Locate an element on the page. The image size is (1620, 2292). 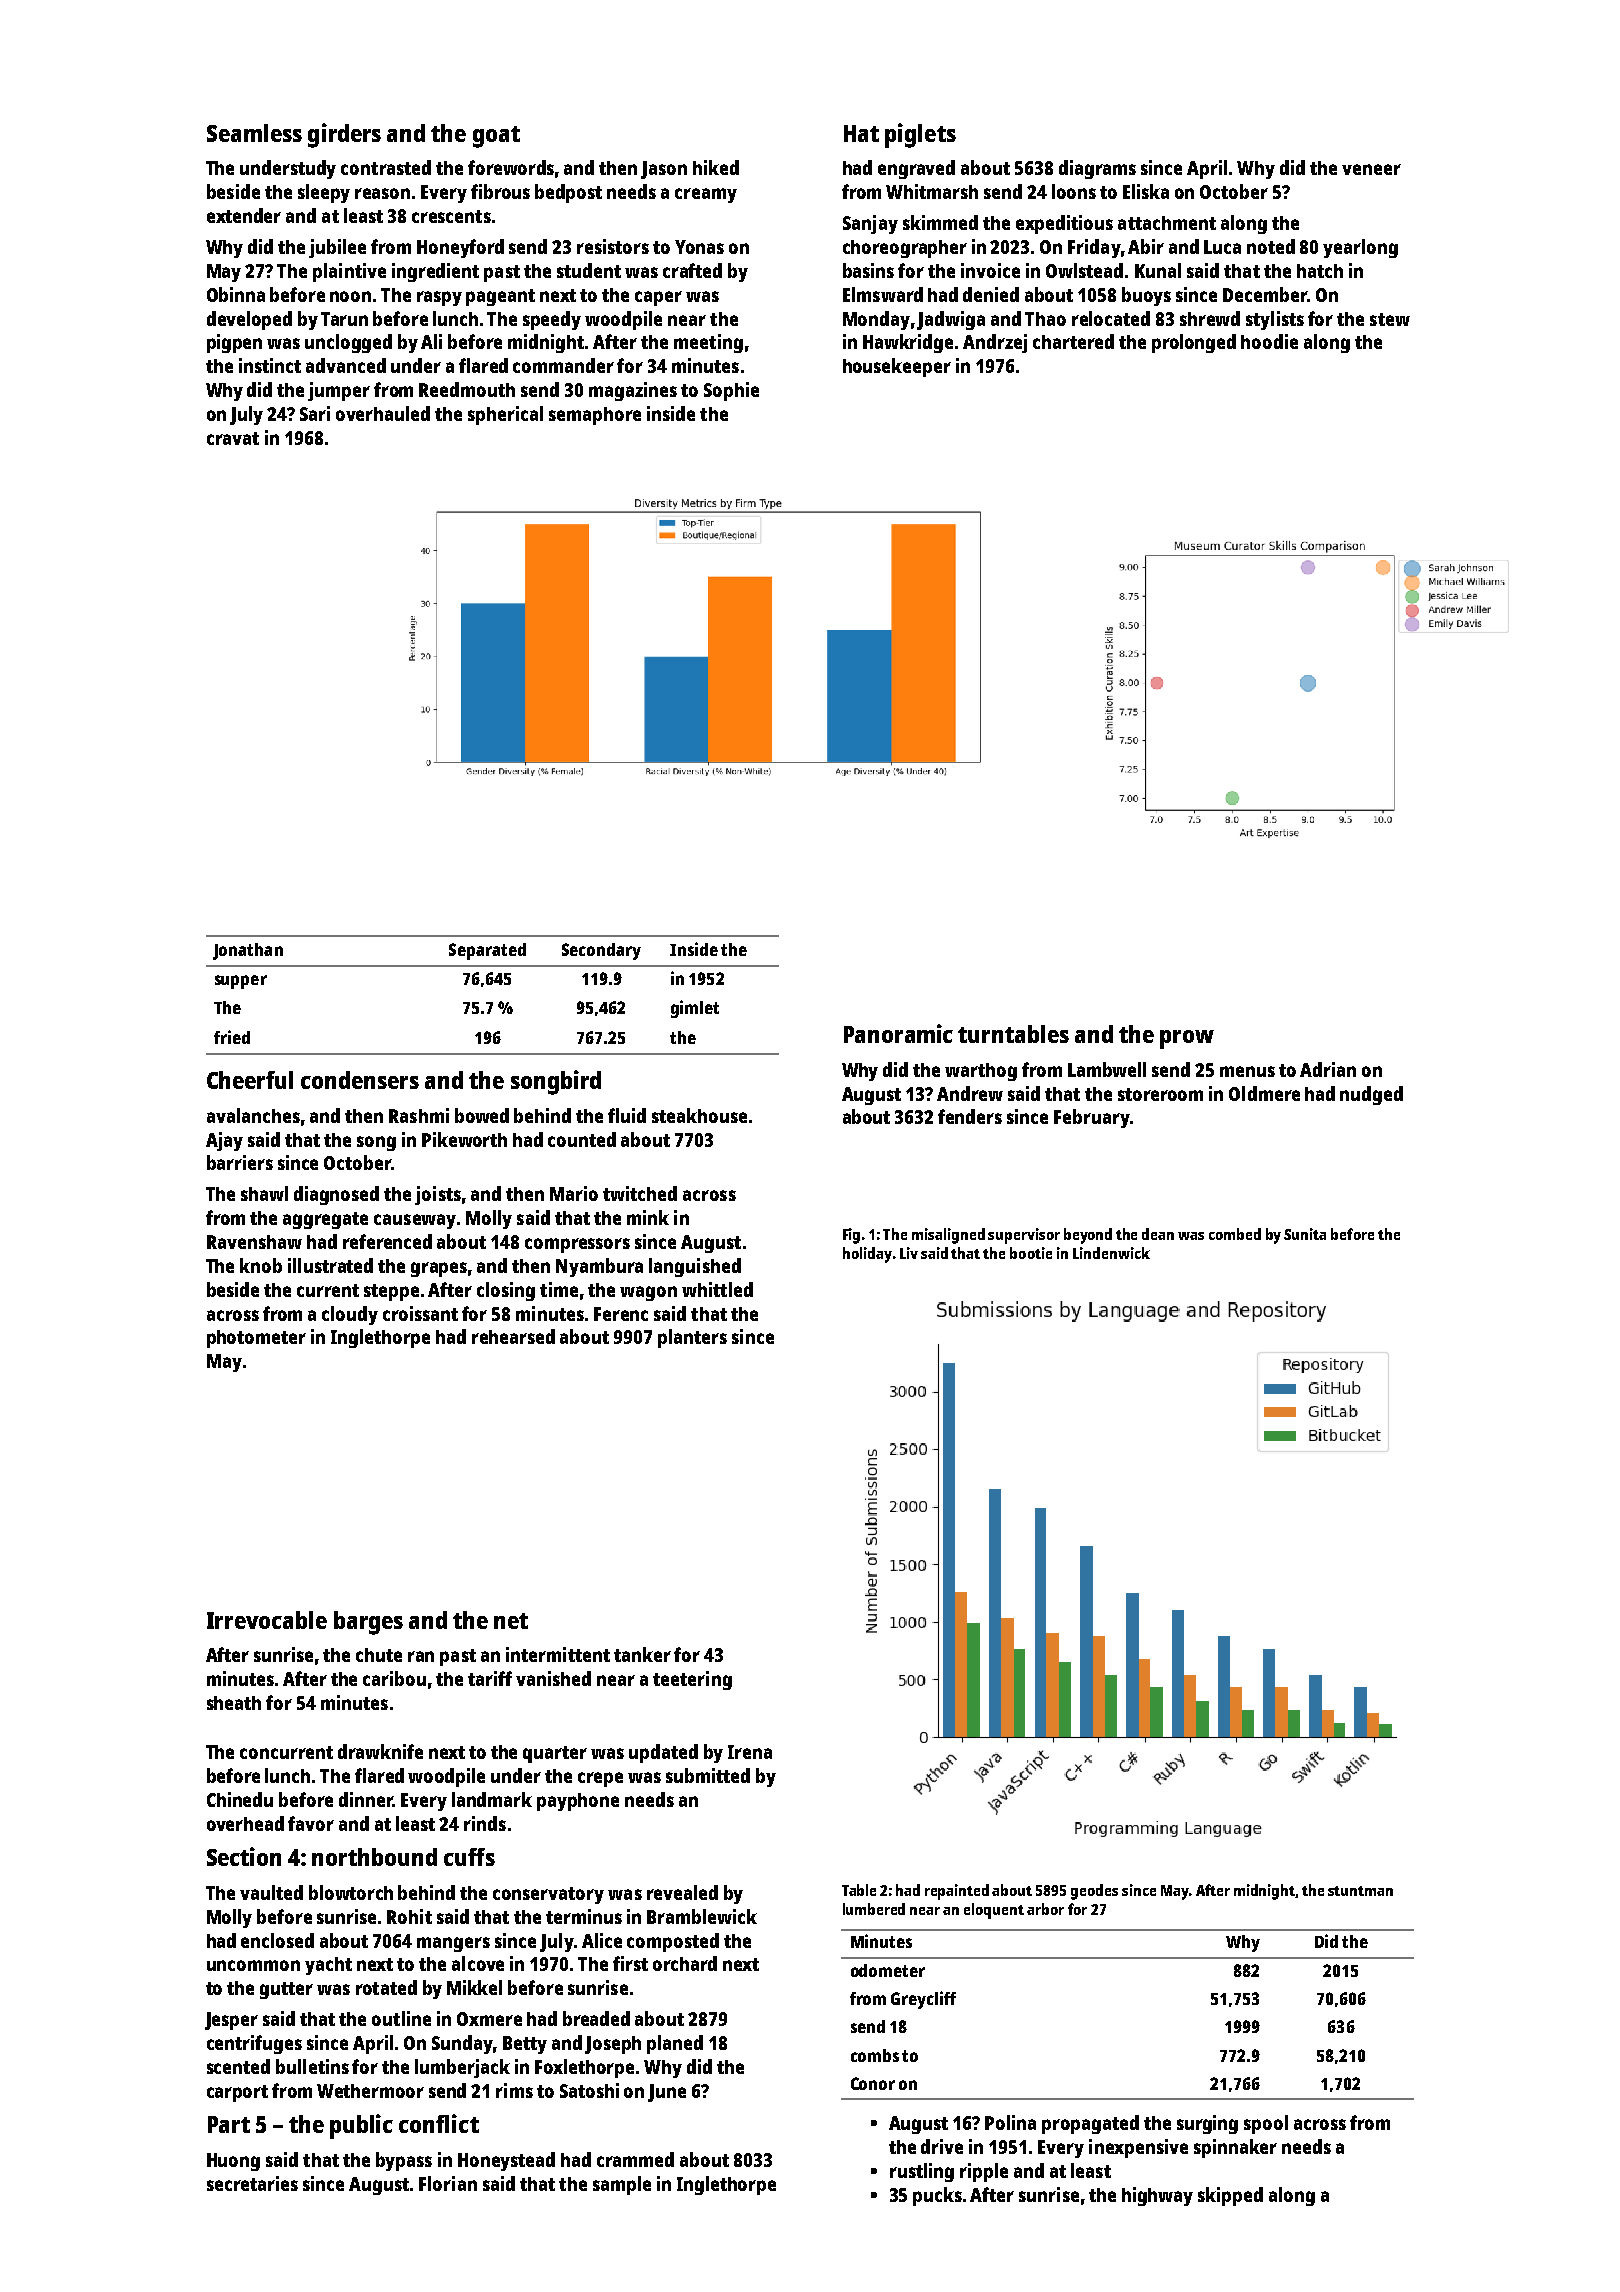
Seamless is located at coordinates (254, 133).
